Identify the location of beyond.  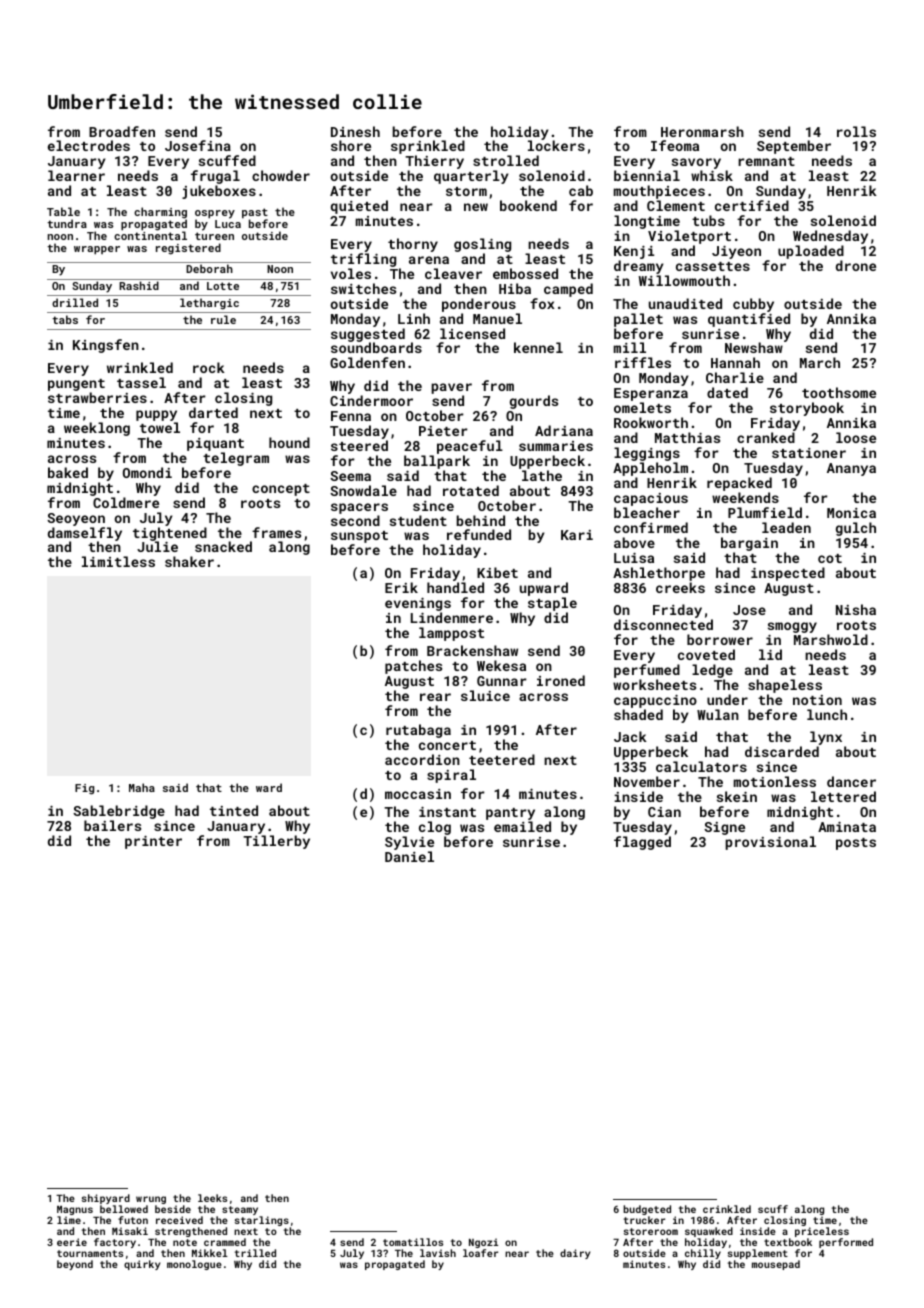
(75, 1265).
